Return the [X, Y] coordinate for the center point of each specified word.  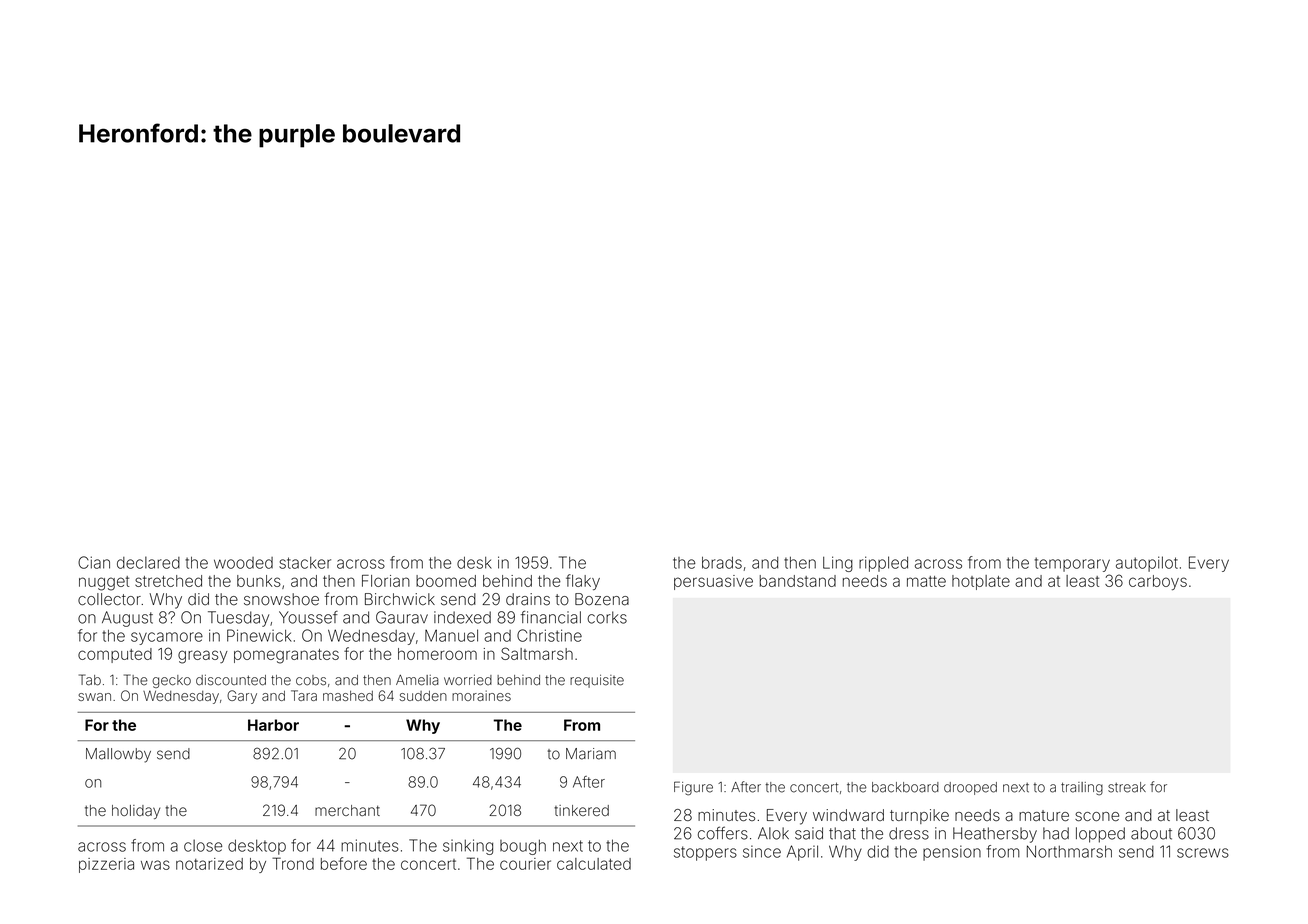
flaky [583, 582]
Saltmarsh [537, 653]
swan [94, 697]
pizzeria [106, 865]
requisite [597, 681]
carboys [1158, 582]
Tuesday [238, 619]
